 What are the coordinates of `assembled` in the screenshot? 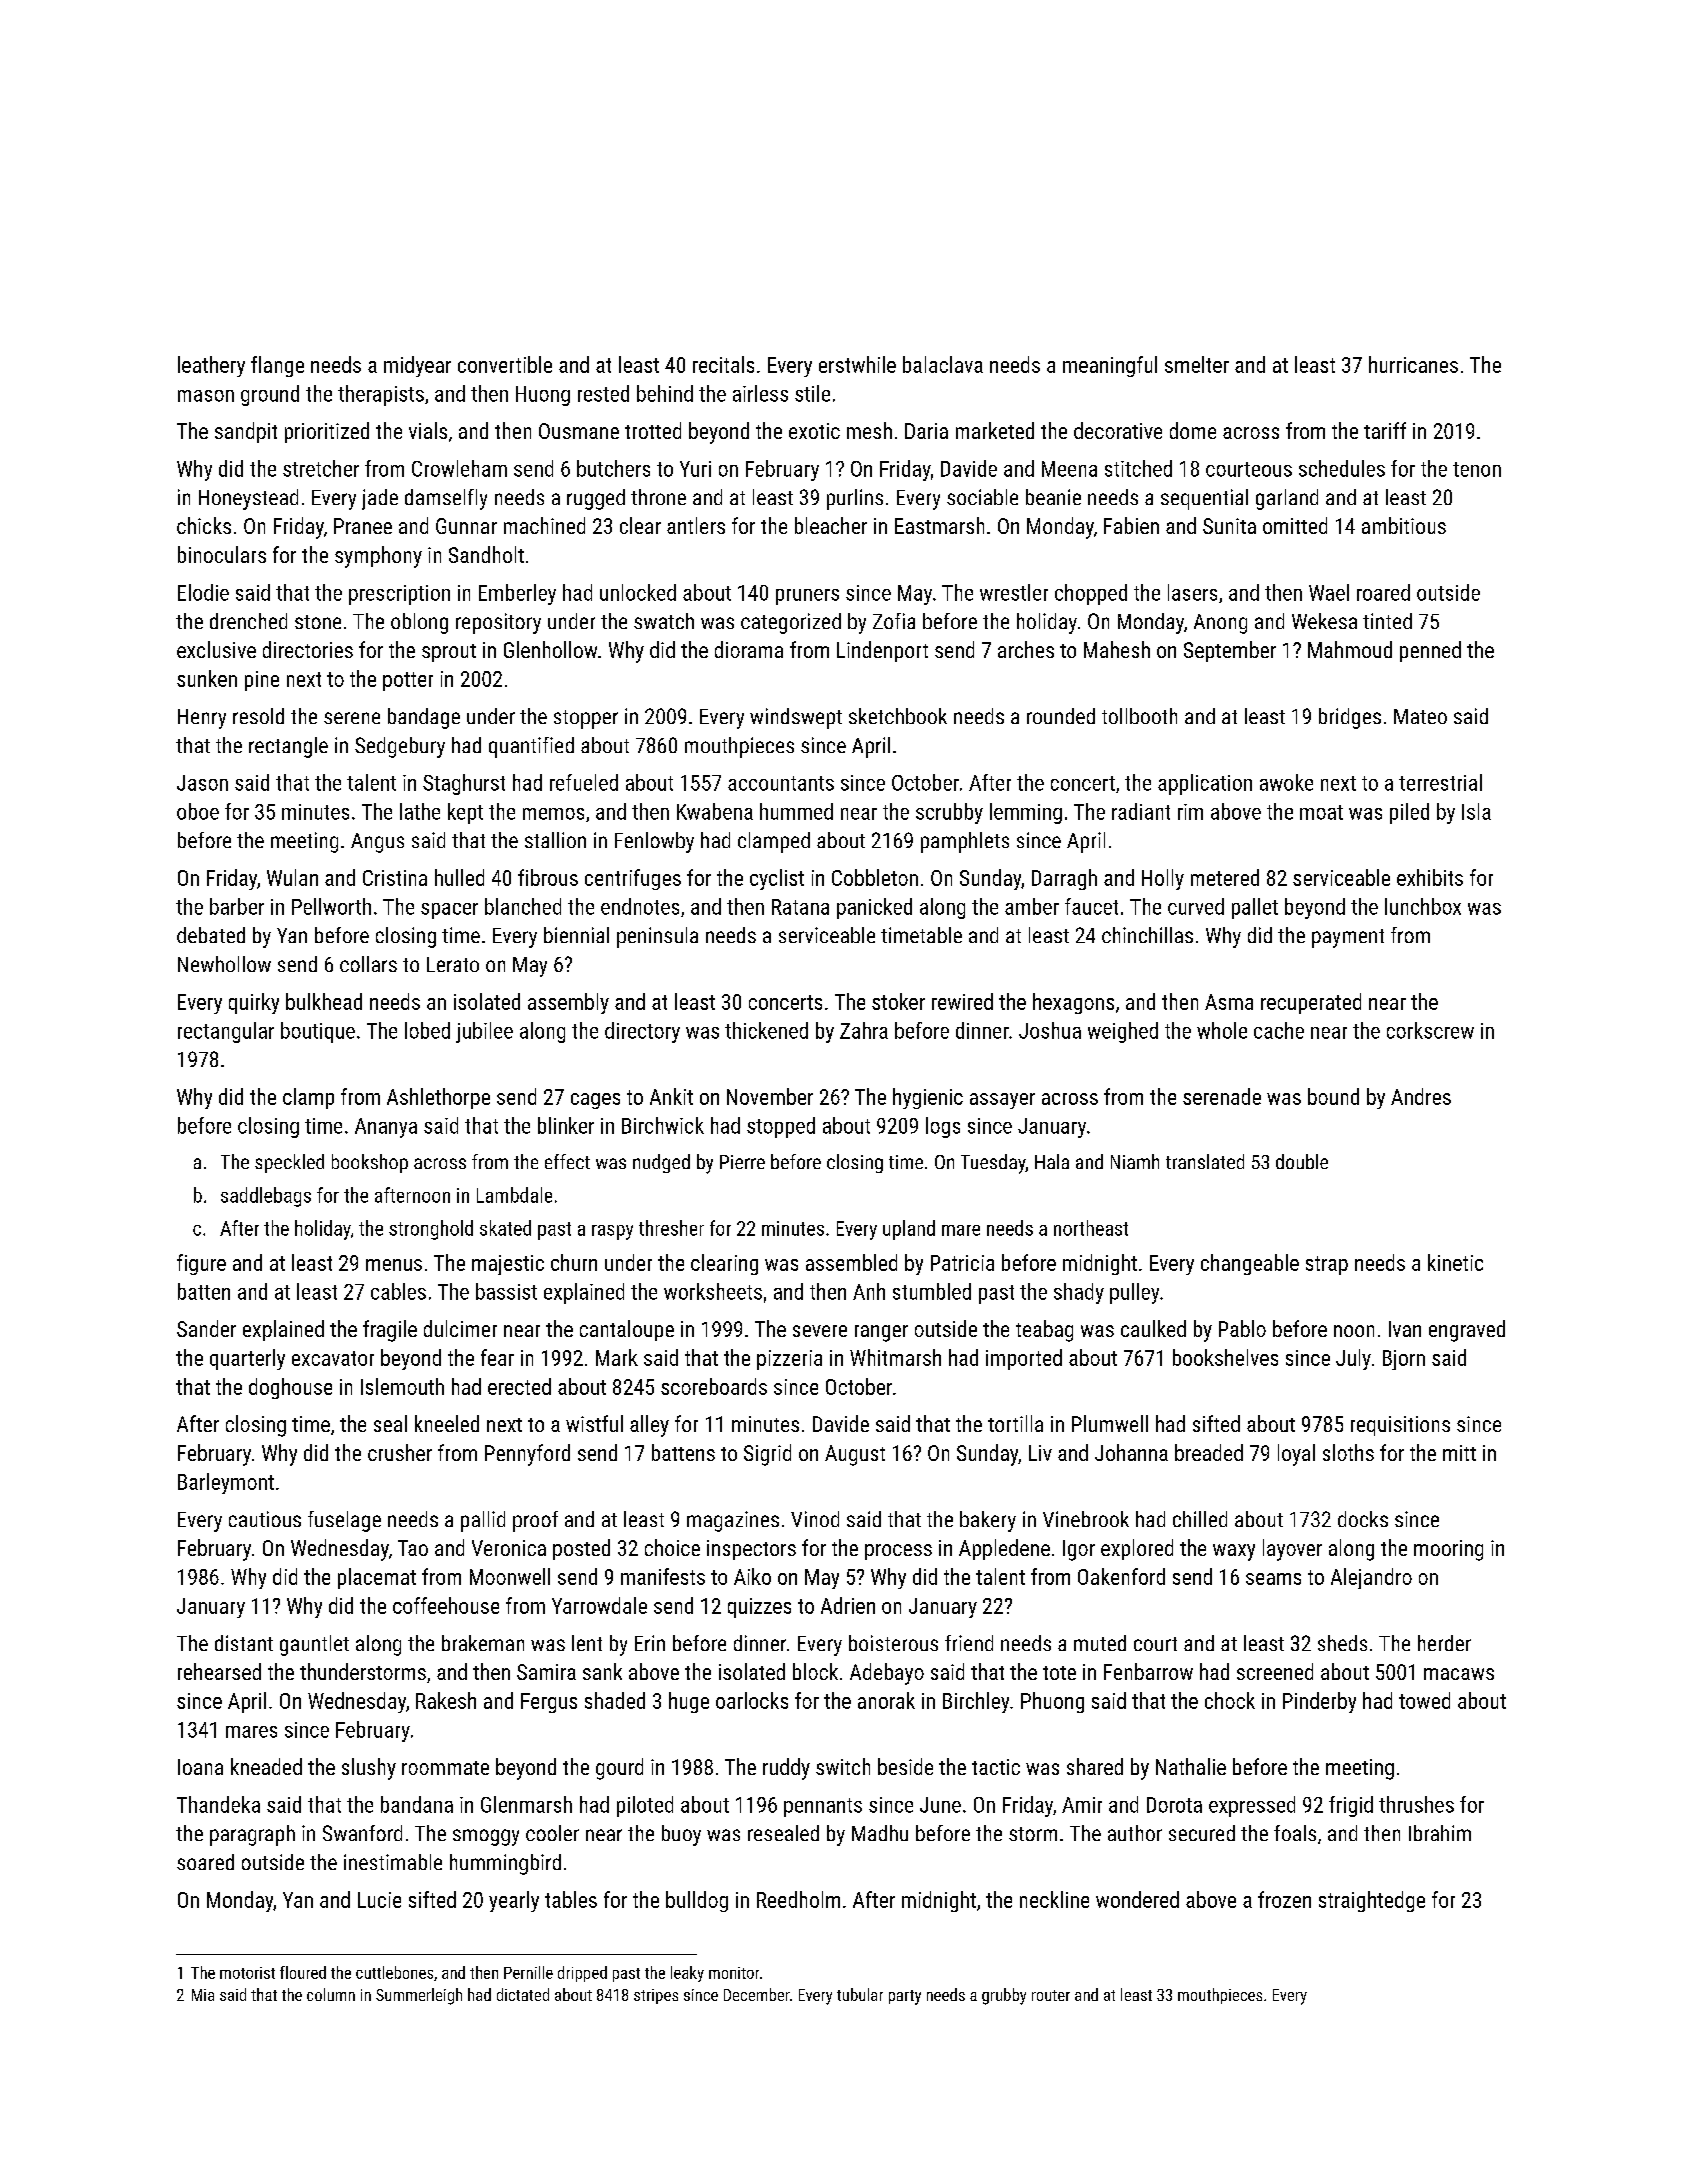 It's located at (851, 1262).
